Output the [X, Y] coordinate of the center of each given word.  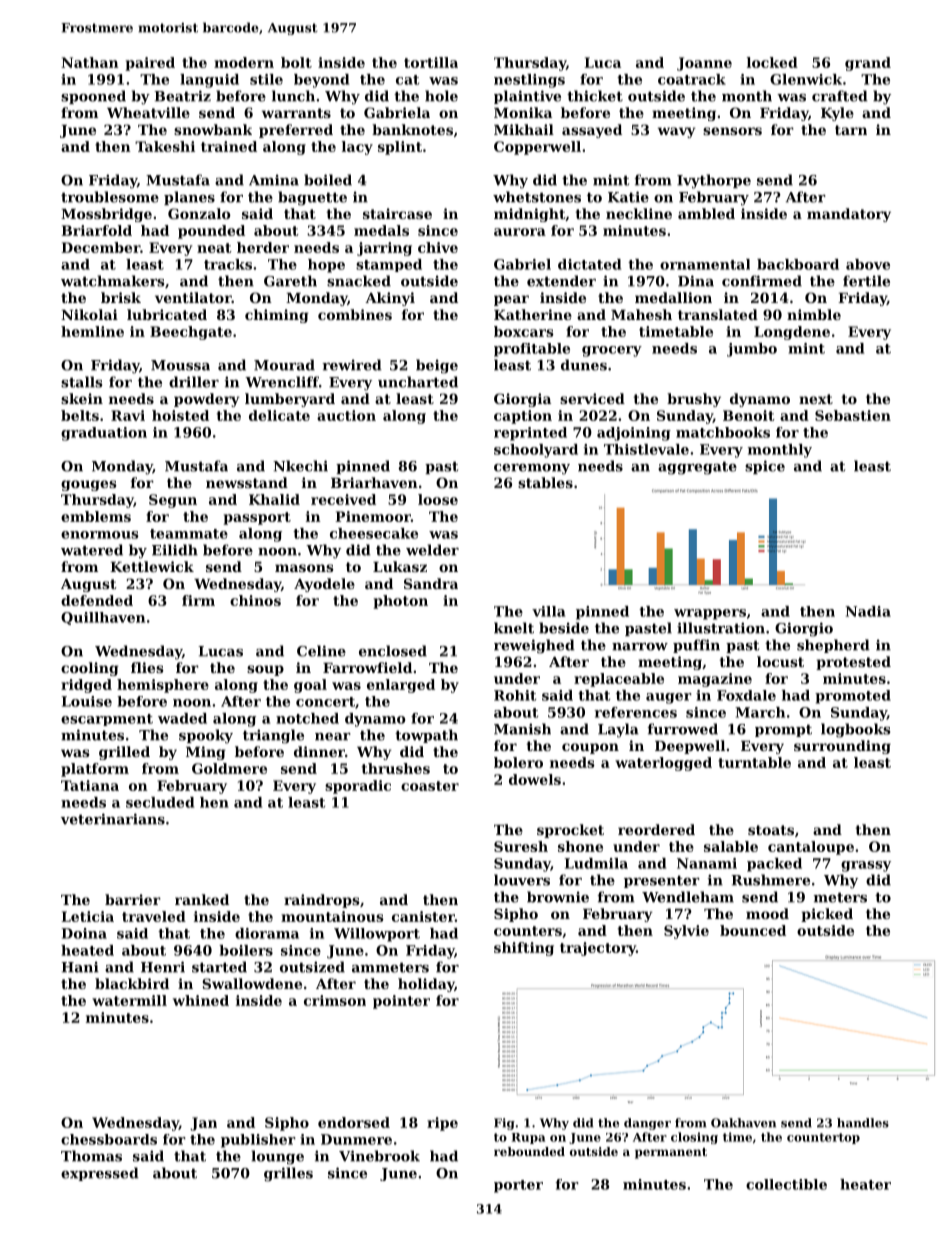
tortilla [431, 62]
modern [244, 62]
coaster [430, 786]
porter [518, 1186]
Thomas [91, 1156]
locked [772, 62]
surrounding [842, 747]
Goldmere [229, 768]
